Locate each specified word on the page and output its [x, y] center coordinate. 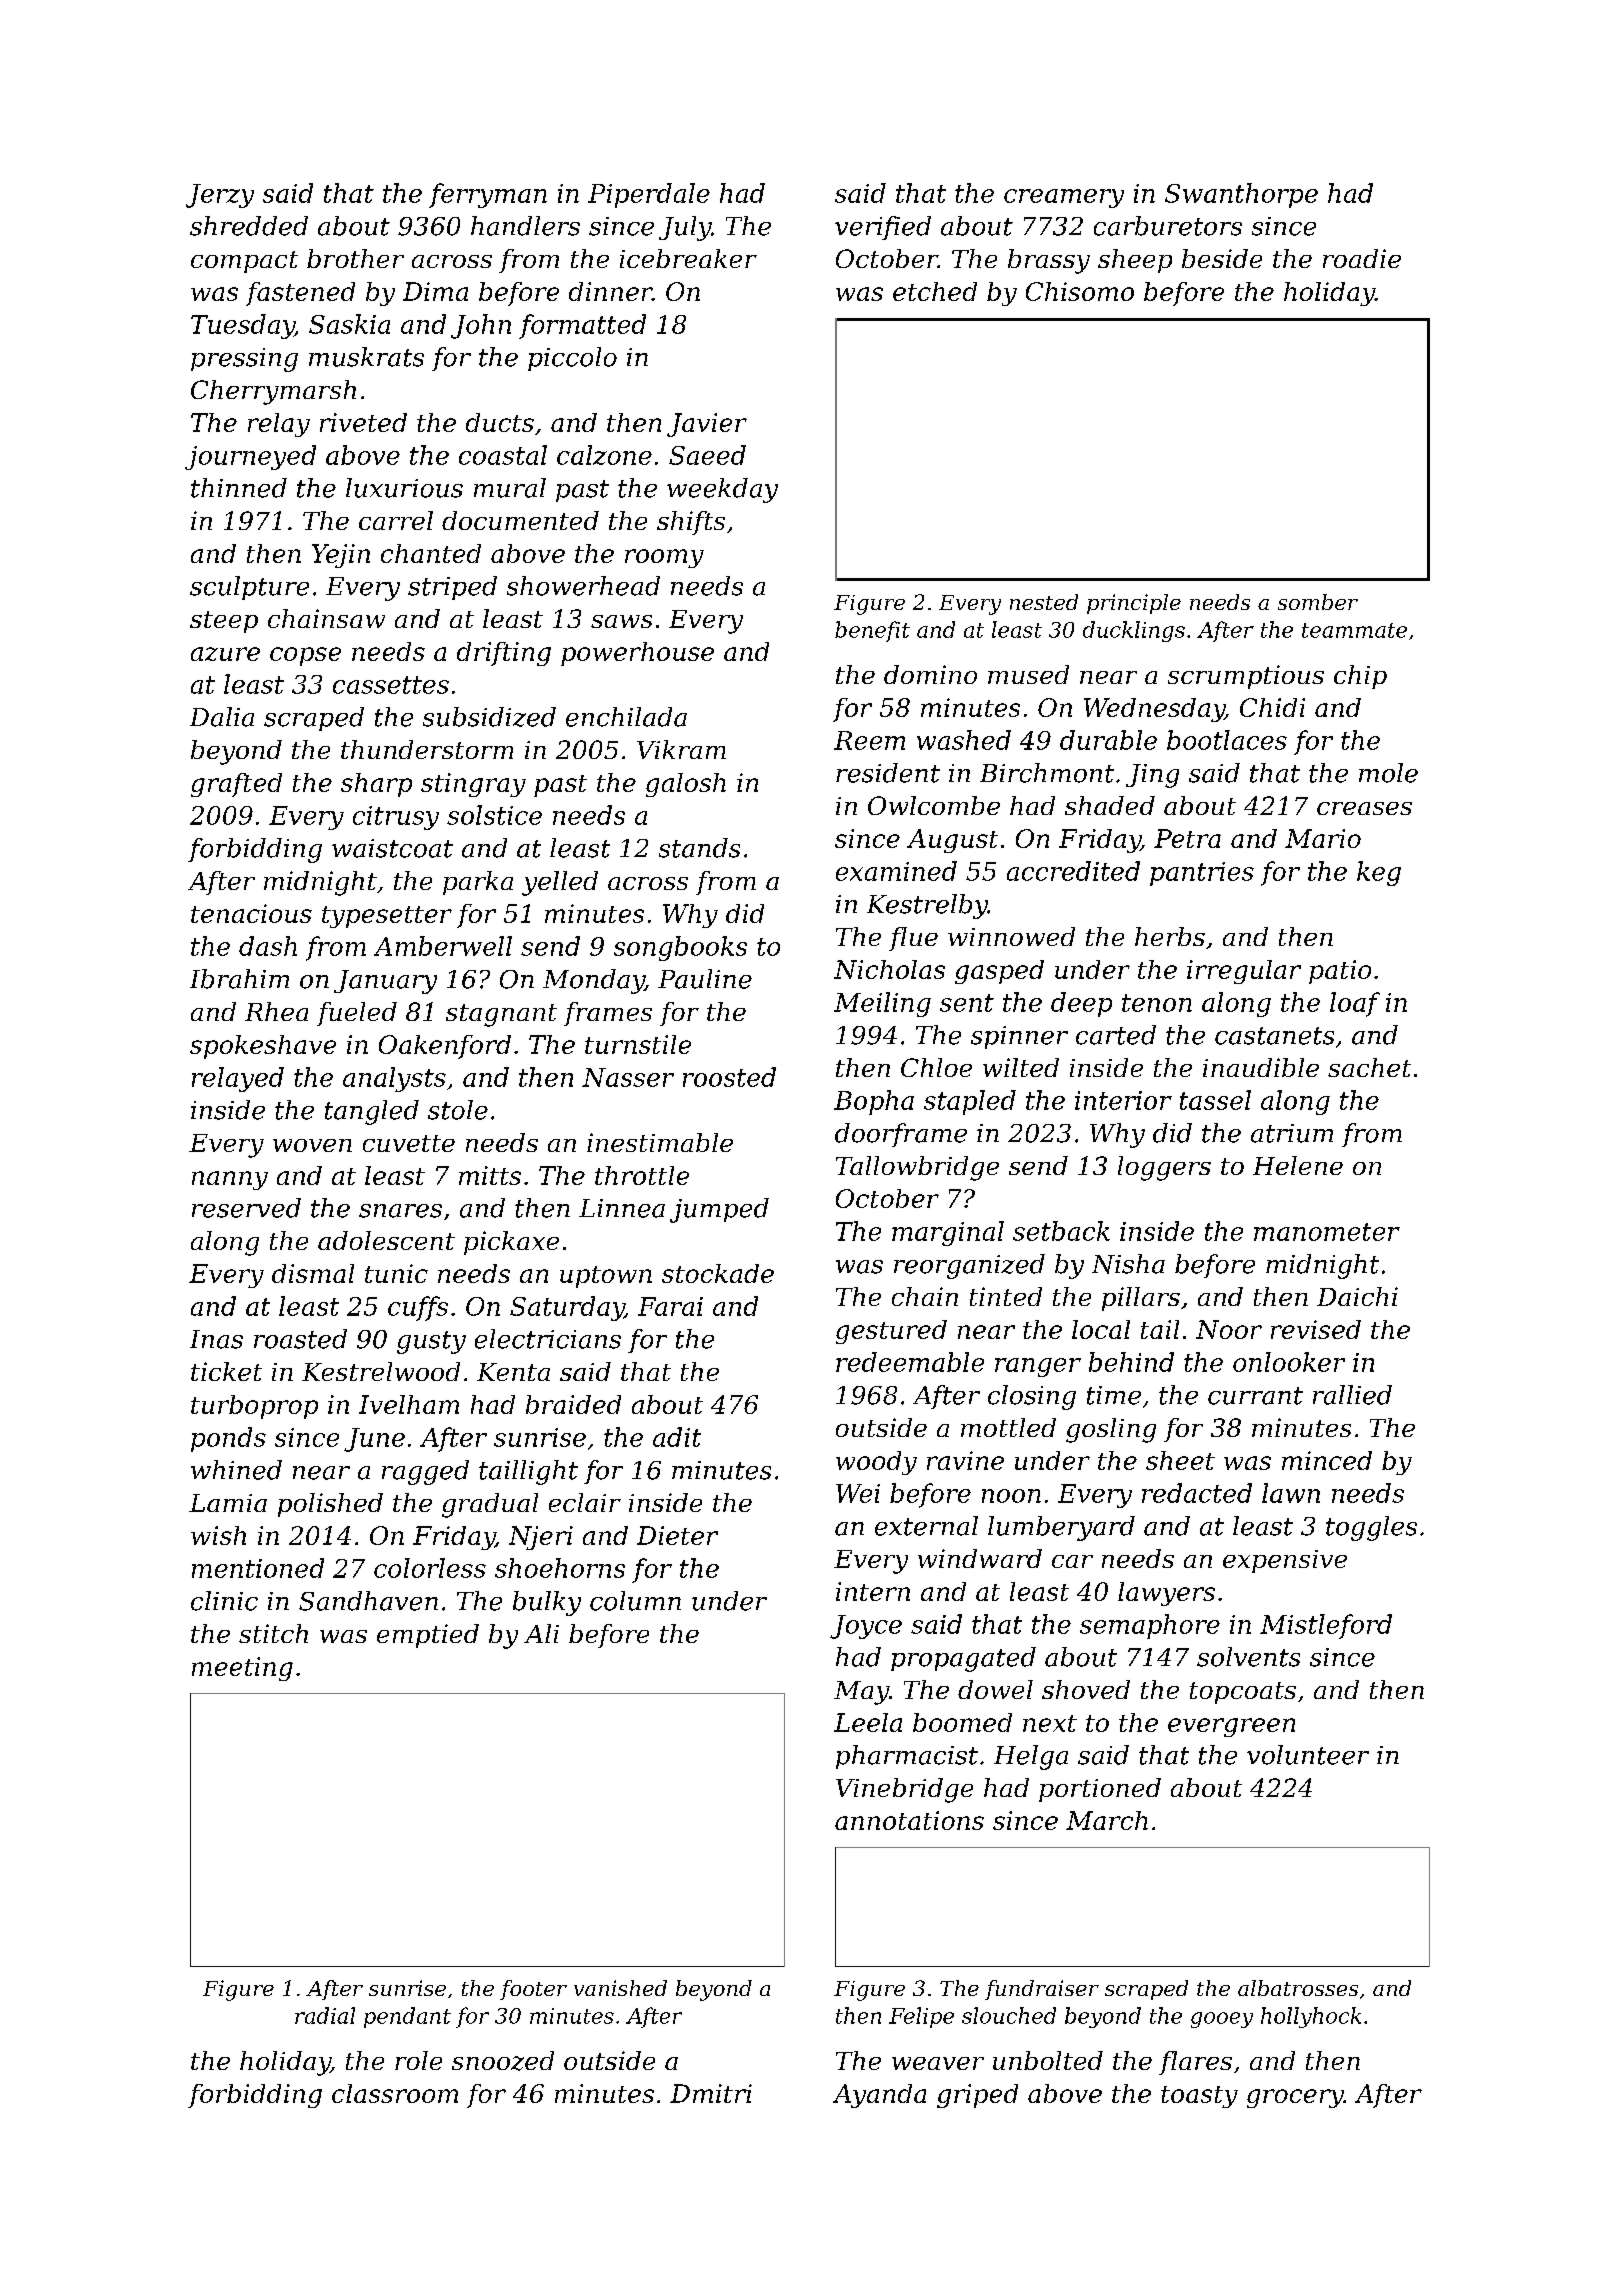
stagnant [501, 1015]
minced [1327, 1460]
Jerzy [220, 196]
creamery [1064, 198]
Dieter [677, 1535]
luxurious [404, 488]
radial [325, 2015]
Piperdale [649, 195]
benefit [872, 631]
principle [1134, 604]
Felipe [921, 2017]
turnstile [638, 1044]
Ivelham [409, 1404]
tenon [1157, 1003]
